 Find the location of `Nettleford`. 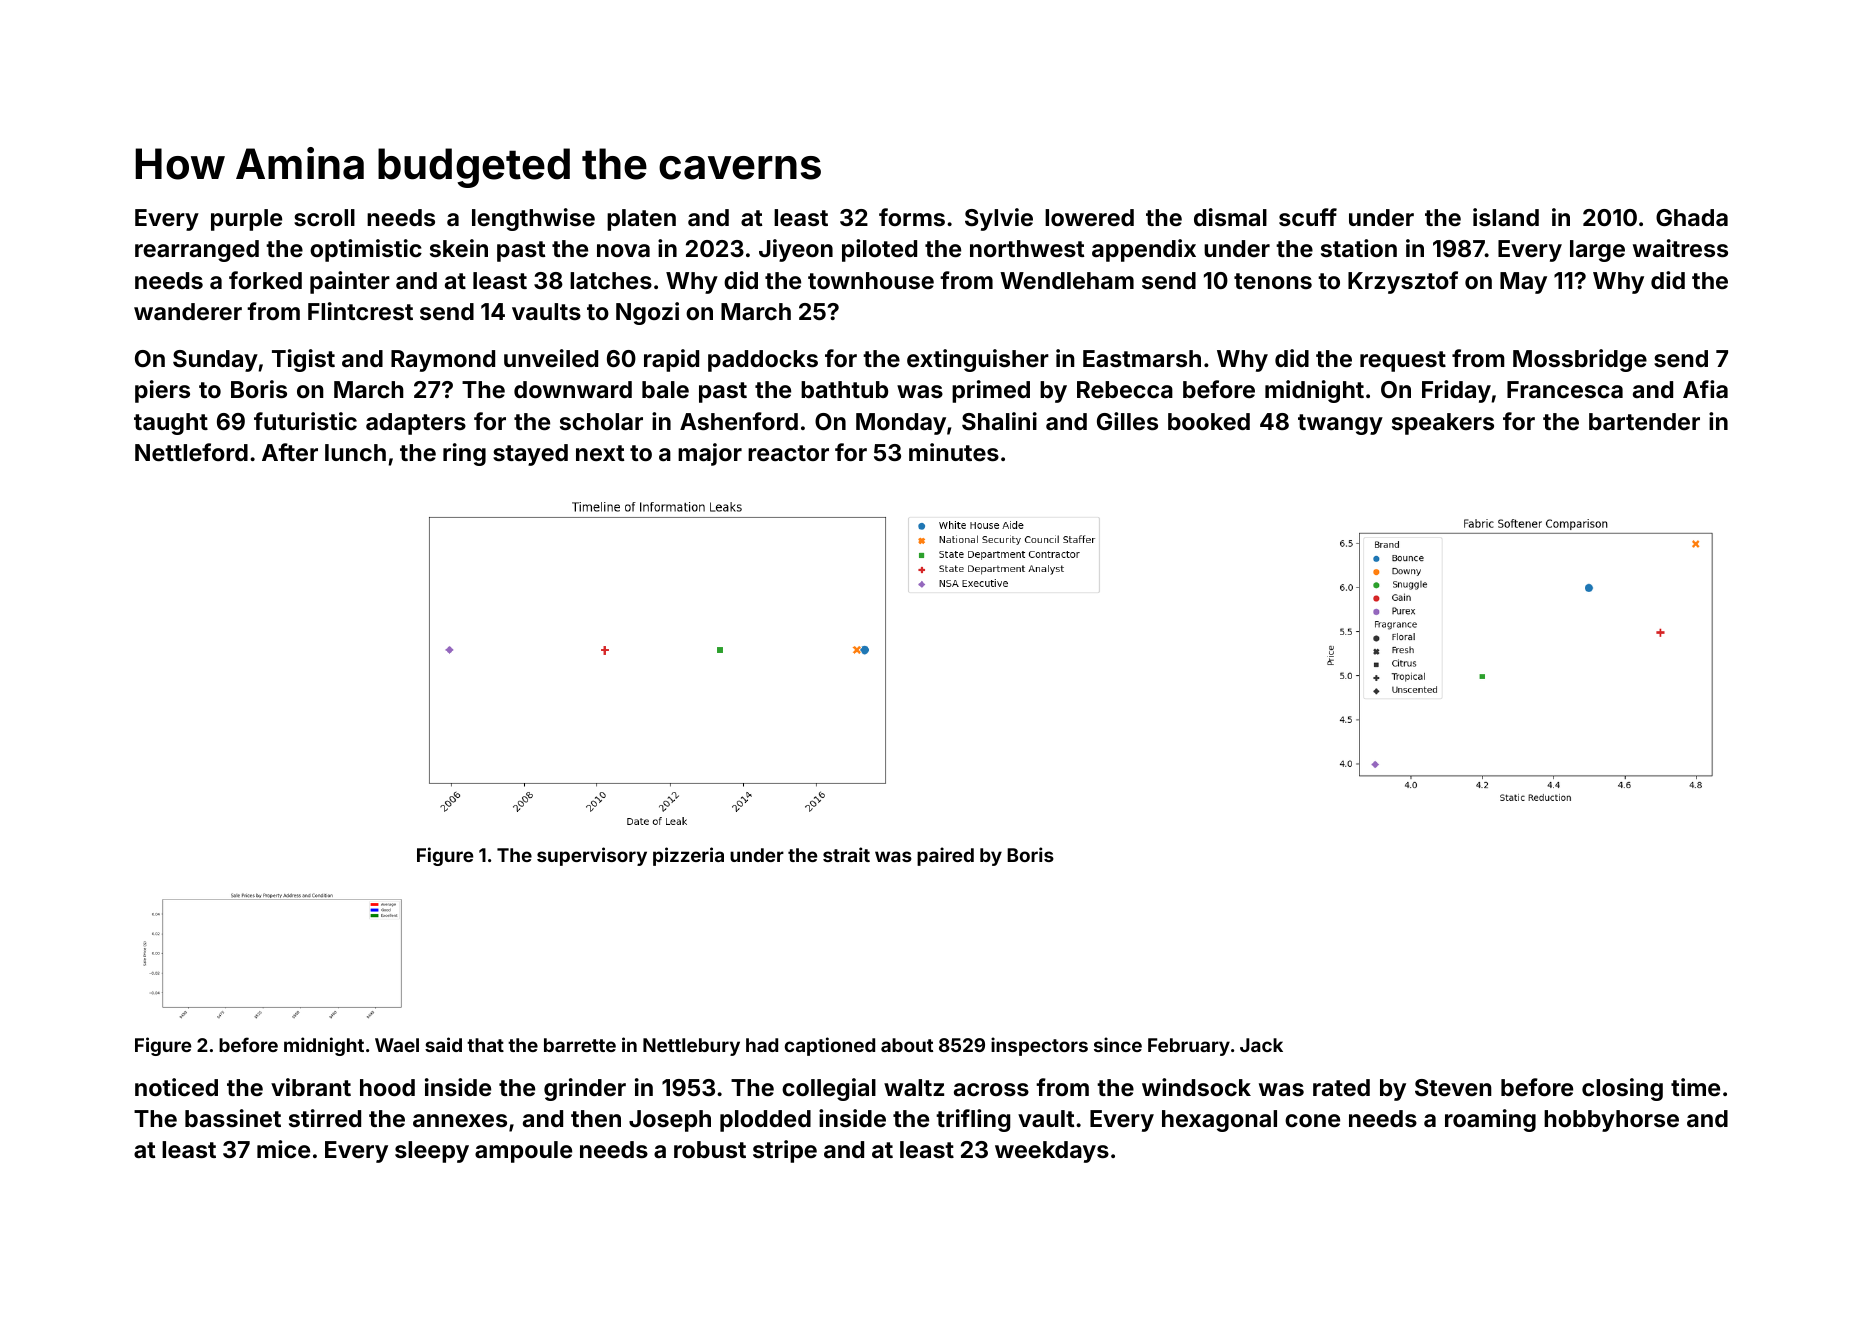

Nettleford is located at coordinates (191, 452).
